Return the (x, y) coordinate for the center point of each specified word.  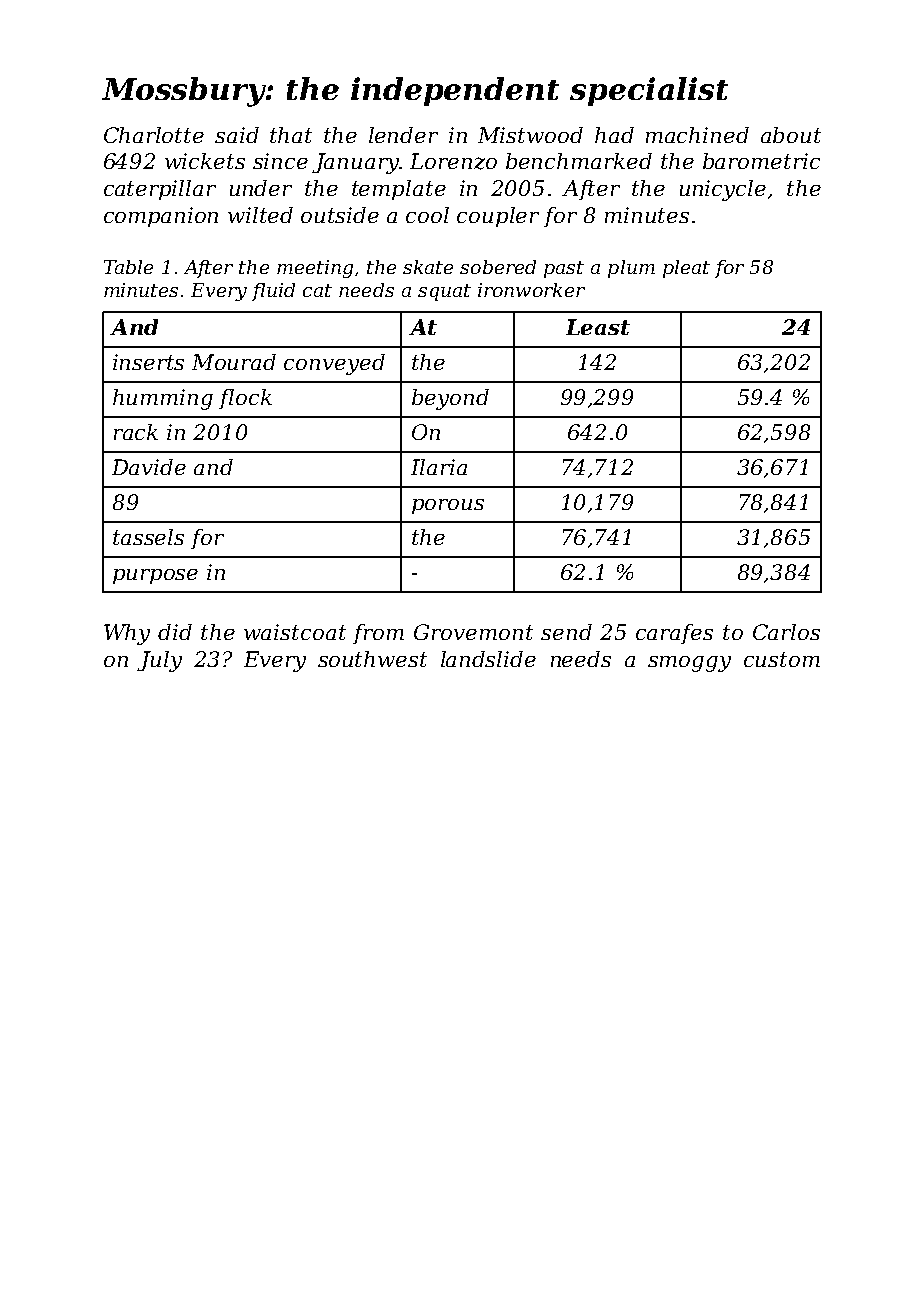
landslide (488, 659)
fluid (273, 292)
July (159, 661)
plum (631, 269)
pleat (686, 269)
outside (340, 215)
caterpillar (160, 190)
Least (598, 327)
